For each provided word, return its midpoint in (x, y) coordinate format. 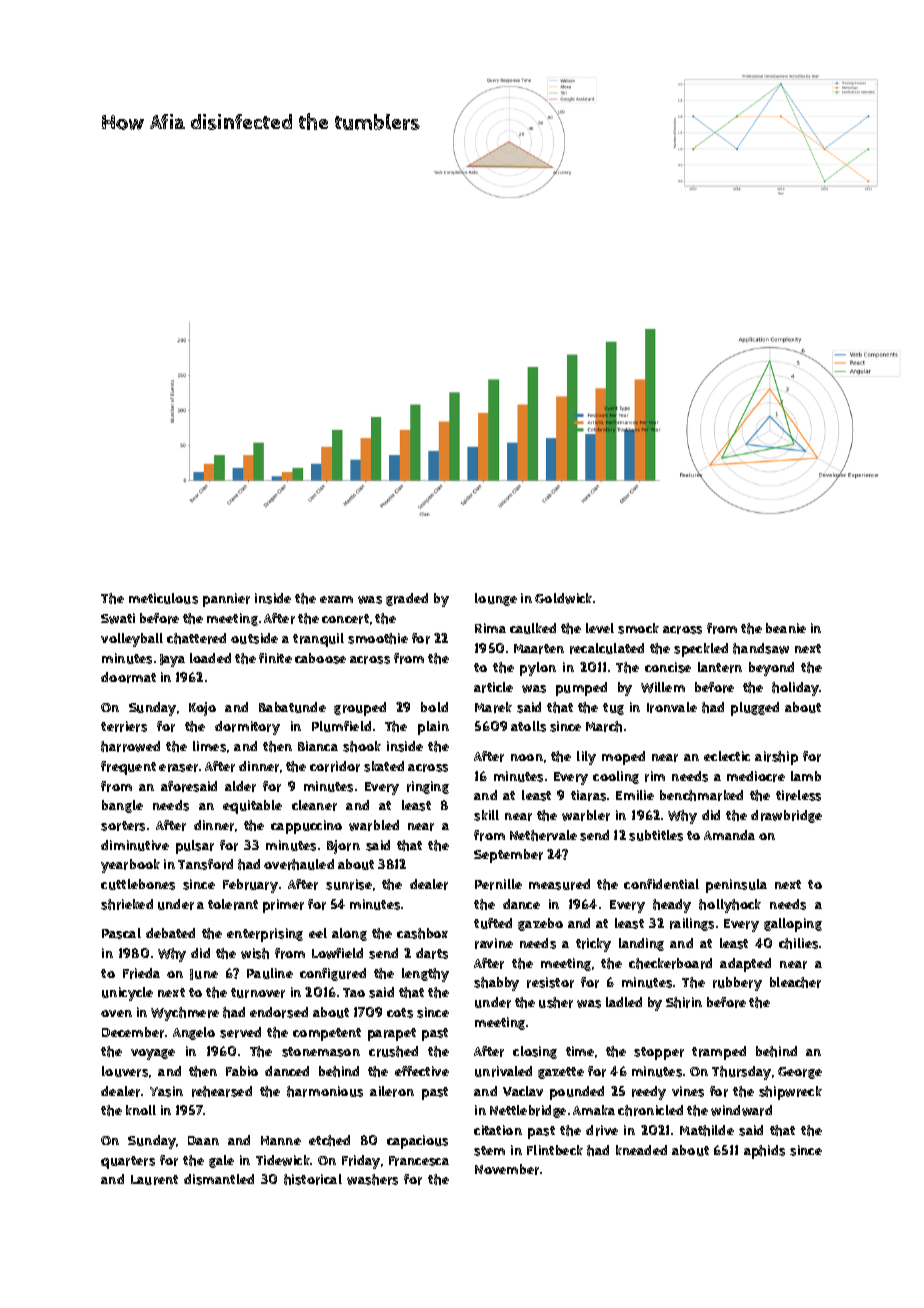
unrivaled (503, 1071)
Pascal (121, 933)
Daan (203, 1140)
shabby (496, 984)
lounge (496, 599)
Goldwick (563, 598)
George (800, 1073)
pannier (226, 600)
